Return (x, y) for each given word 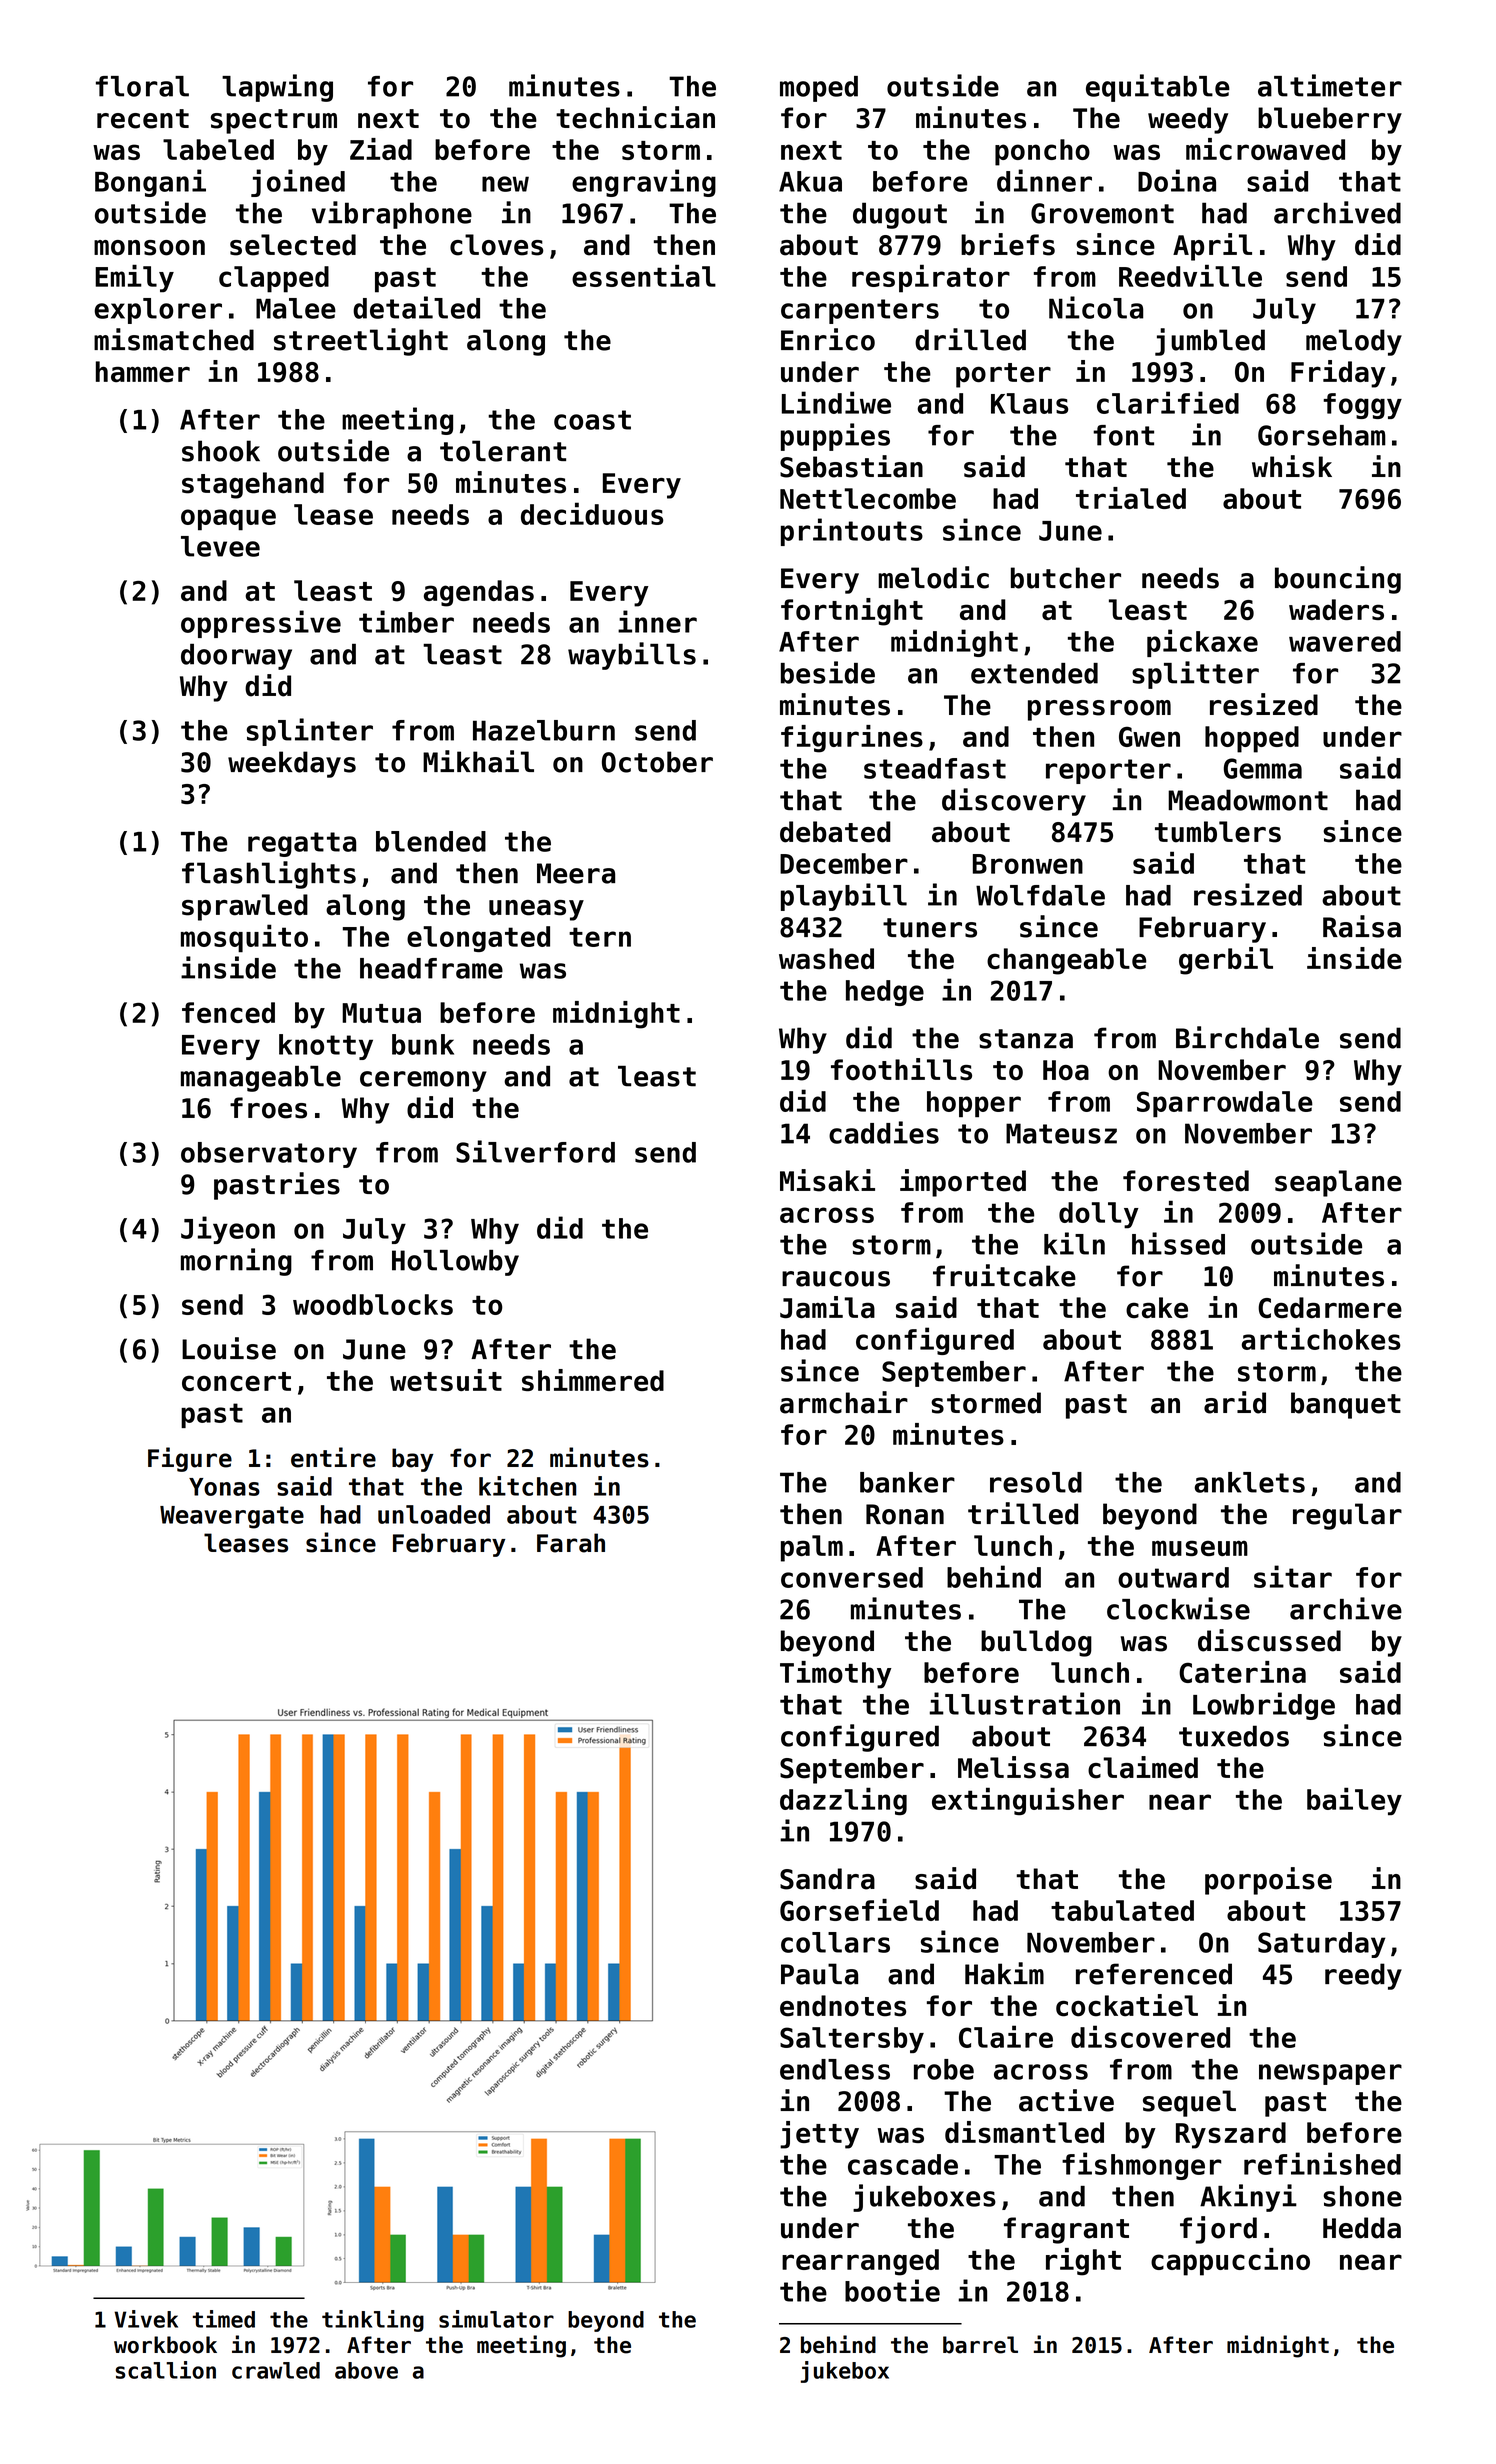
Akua (810, 181)
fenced (228, 1012)
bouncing (1338, 580)
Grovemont (1102, 213)
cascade (903, 2164)
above (366, 2370)
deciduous (592, 513)
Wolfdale (1040, 895)
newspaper (1330, 2074)
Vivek (146, 2319)
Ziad (381, 149)
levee (220, 546)
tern (600, 937)
